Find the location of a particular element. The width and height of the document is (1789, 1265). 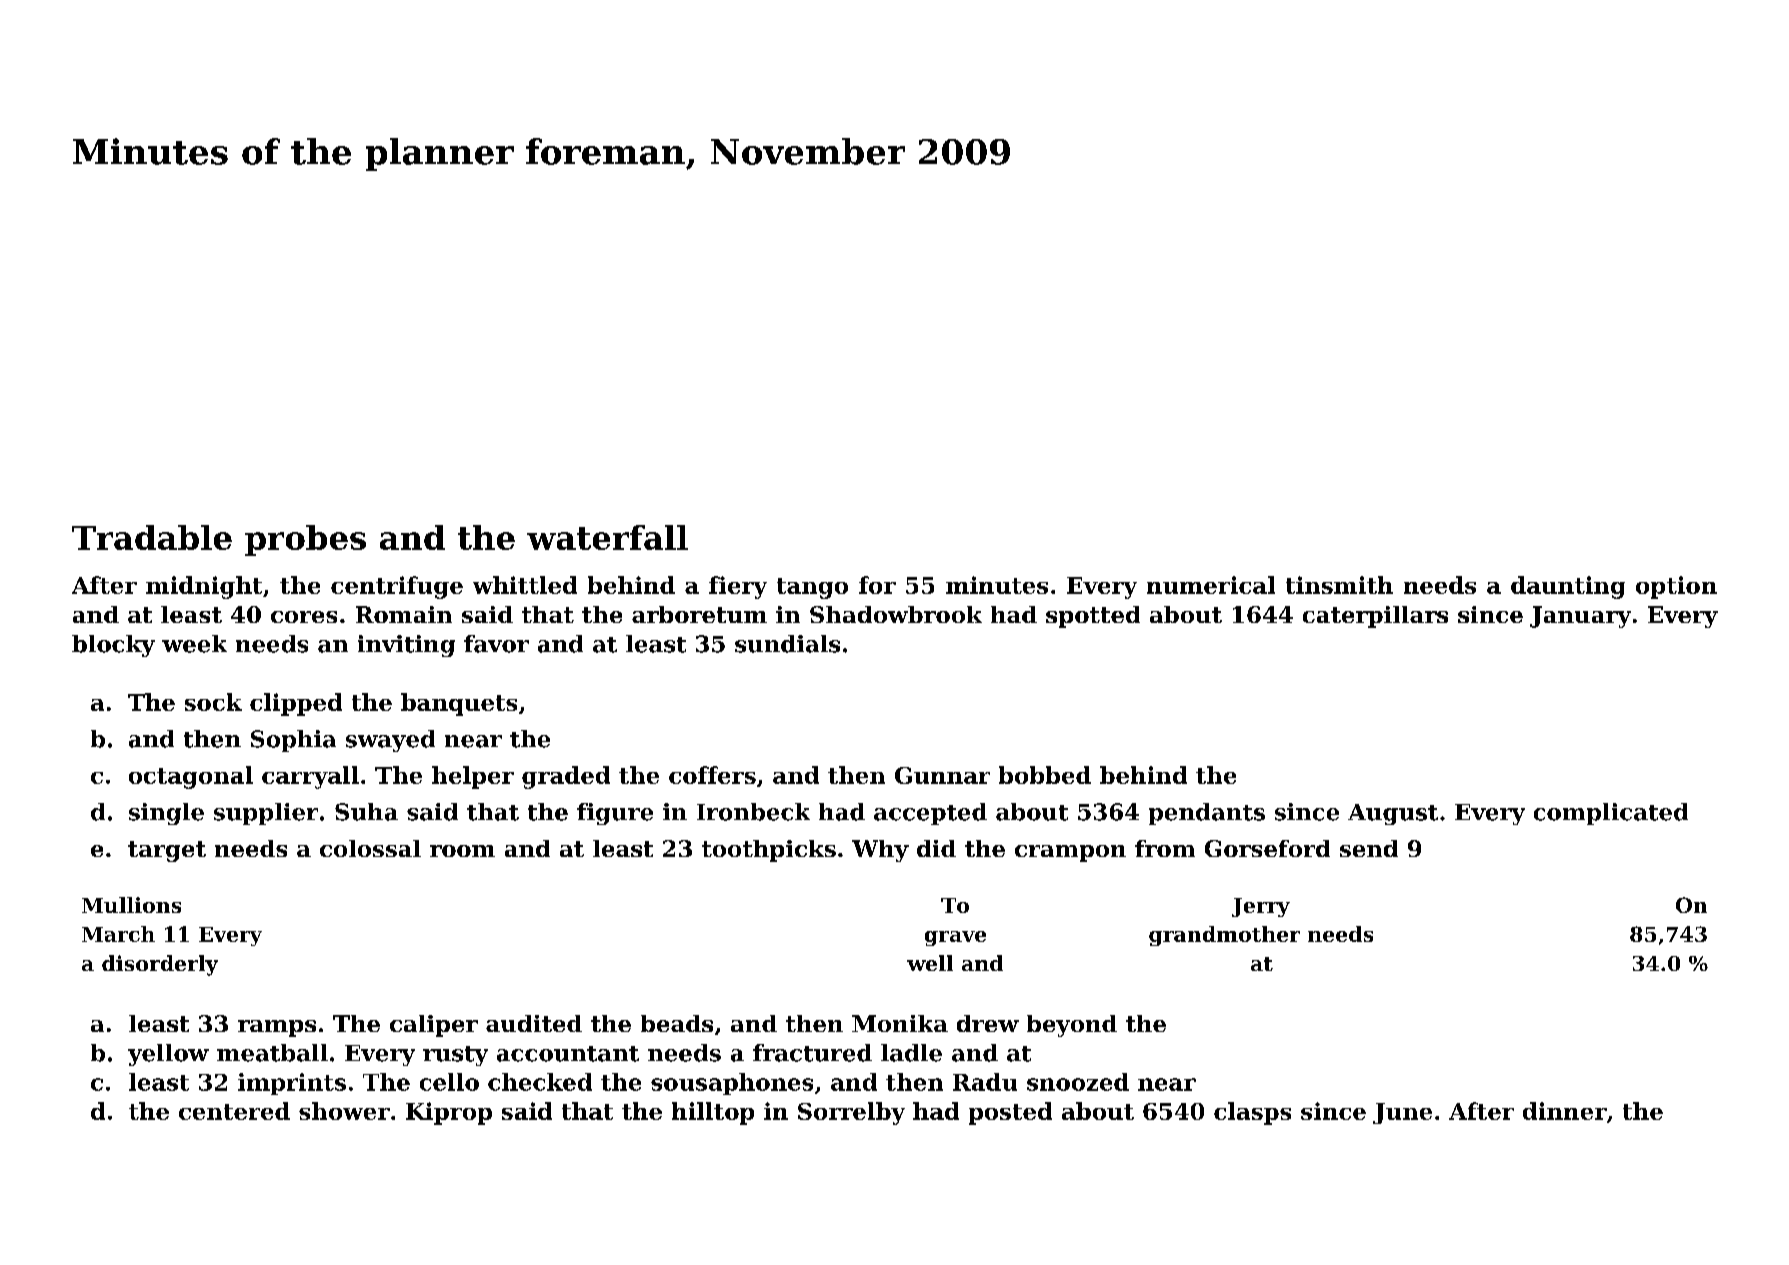

coffers is located at coordinates (712, 775).
